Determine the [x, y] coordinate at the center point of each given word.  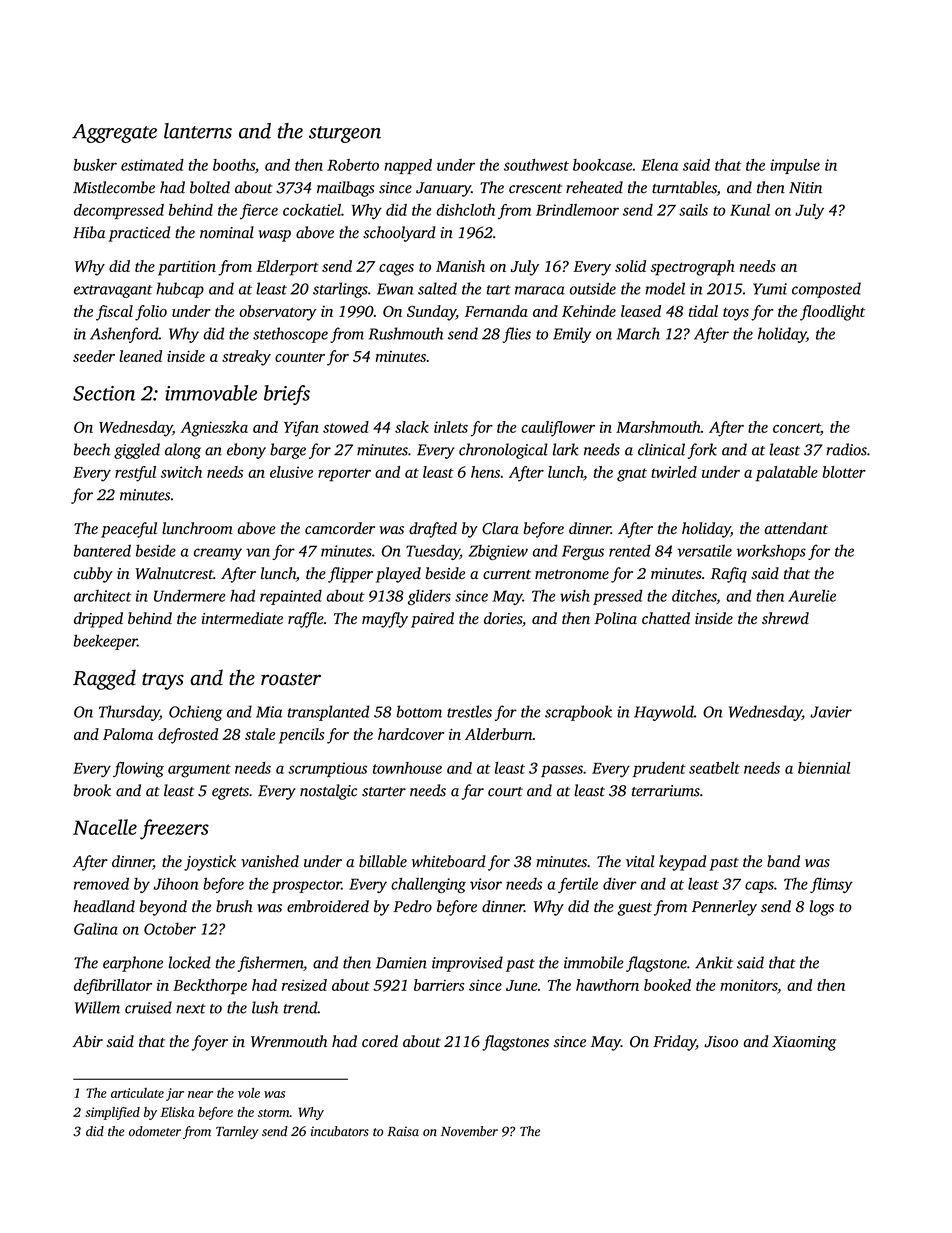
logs [822, 908]
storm [274, 1113]
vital [640, 861]
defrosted [188, 736]
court [505, 792]
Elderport [287, 268]
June [522, 985]
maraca [540, 290]
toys [736, 314]
